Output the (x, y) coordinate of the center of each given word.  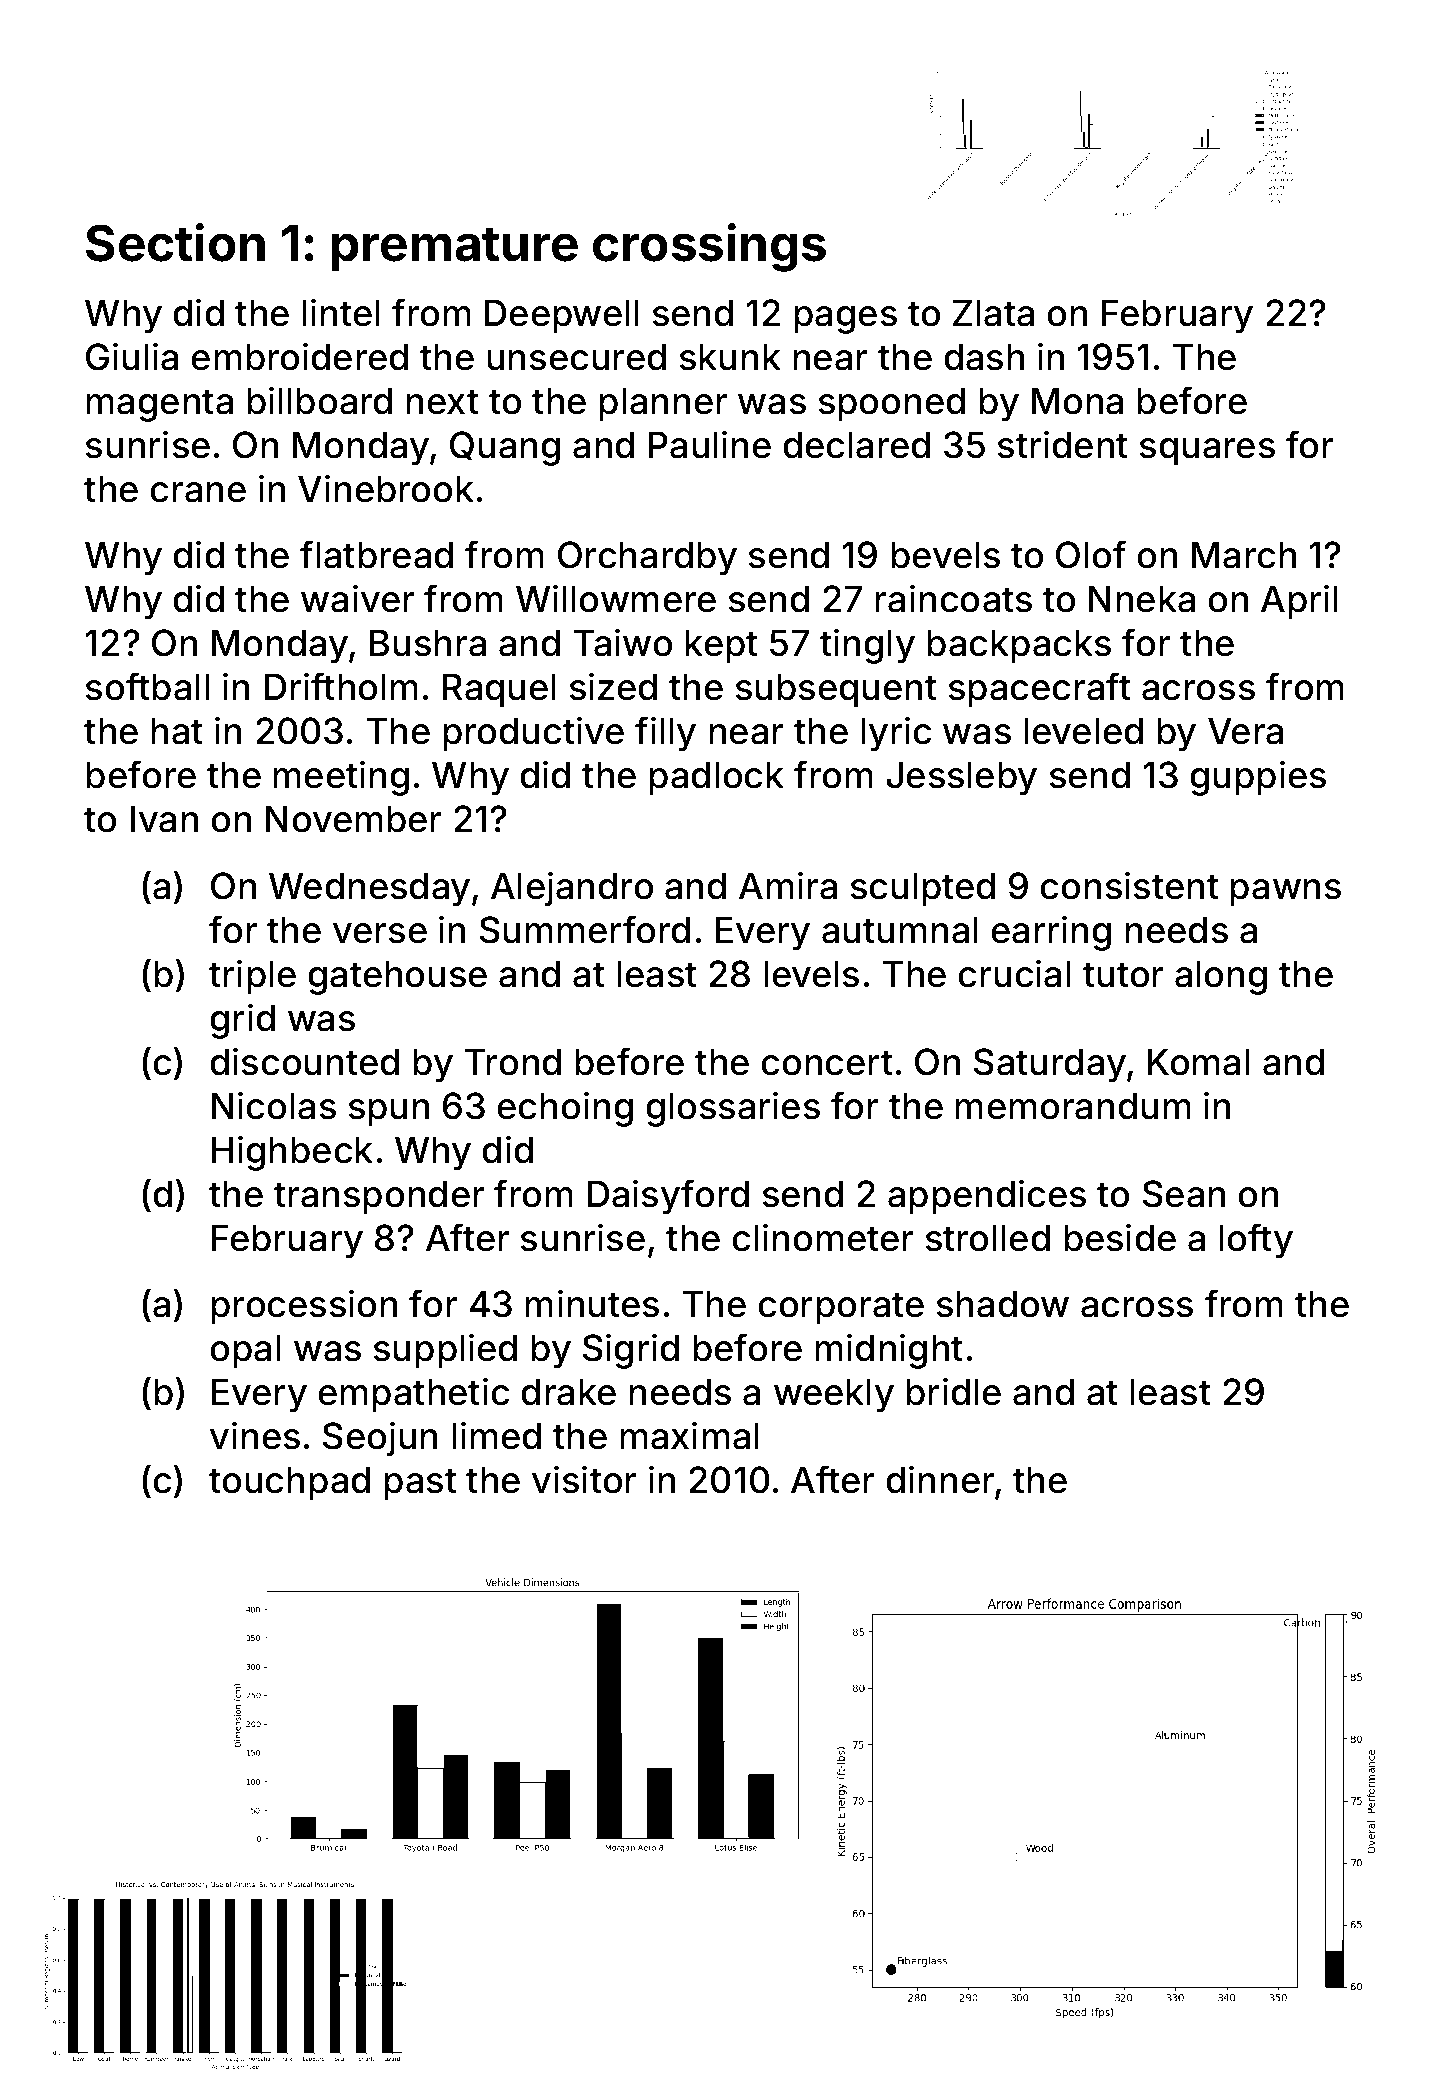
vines (255, 1435)
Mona (1077, 401)
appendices (987, 1197)
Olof (1091, 554)
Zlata (993, 313)
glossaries (733, 1109)
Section (175, 242)
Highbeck (292, 1153)
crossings (709, 247)
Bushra (428, 643)
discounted (304, 1061)
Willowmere (616, 598)
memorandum (1073, 1106)
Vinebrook (386, 488)
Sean (1184, 1194)
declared (856, 445)
